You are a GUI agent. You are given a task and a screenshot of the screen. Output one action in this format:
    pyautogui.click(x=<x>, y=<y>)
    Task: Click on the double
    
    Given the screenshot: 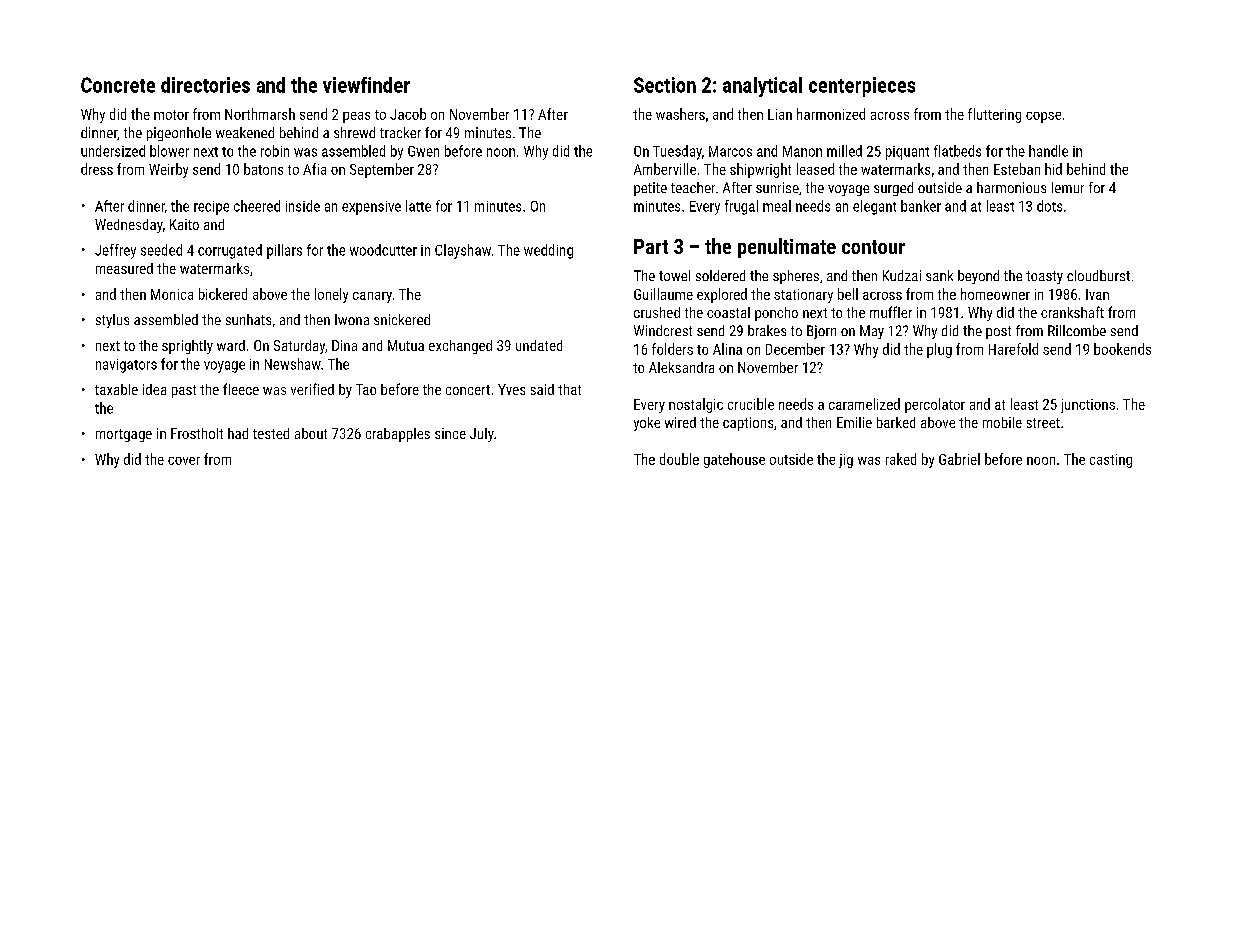 What is the action you would take?
    pyautogui.click(x=679, y=459)
